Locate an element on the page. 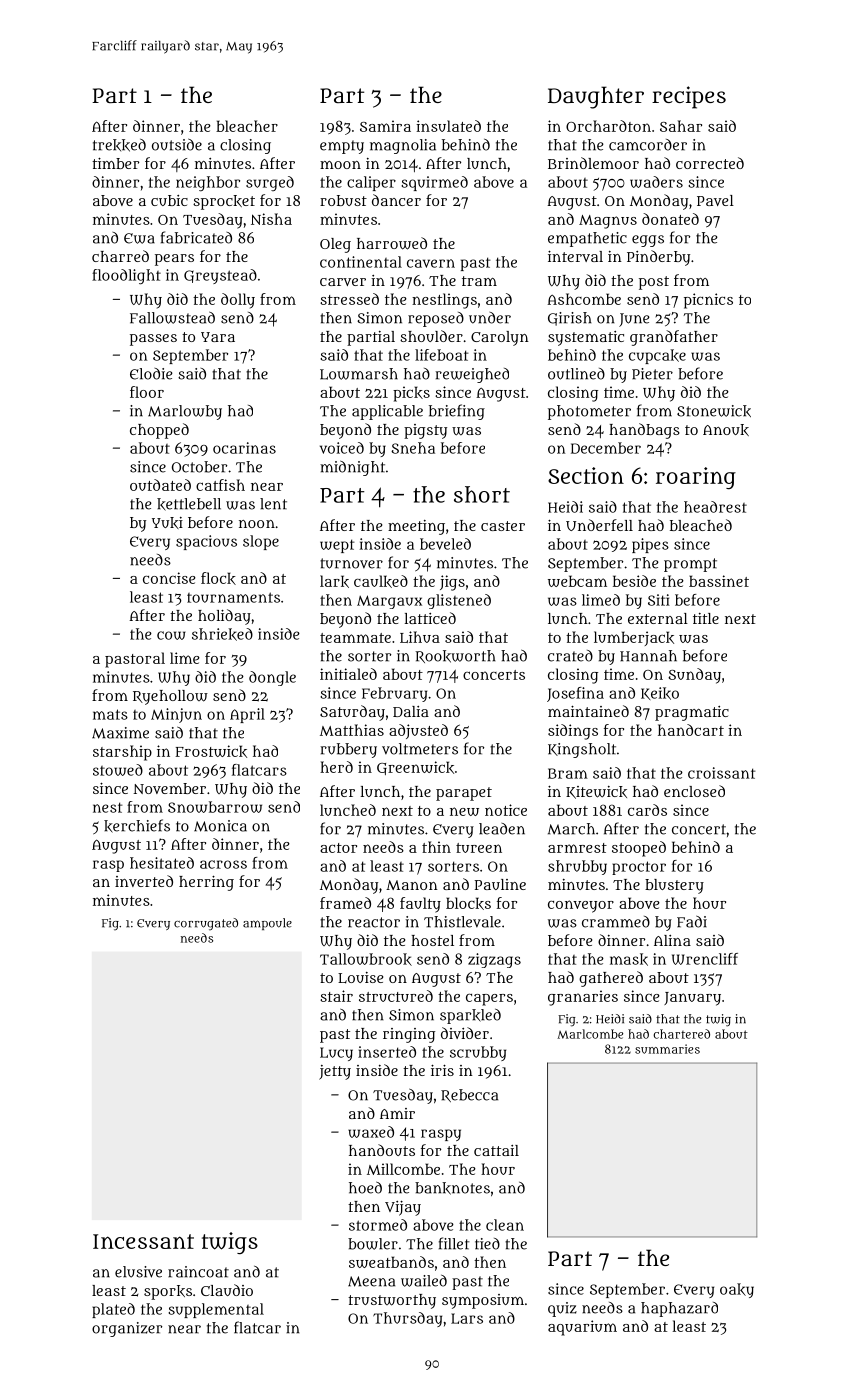  picnics is located at coordinates (708, 301).
